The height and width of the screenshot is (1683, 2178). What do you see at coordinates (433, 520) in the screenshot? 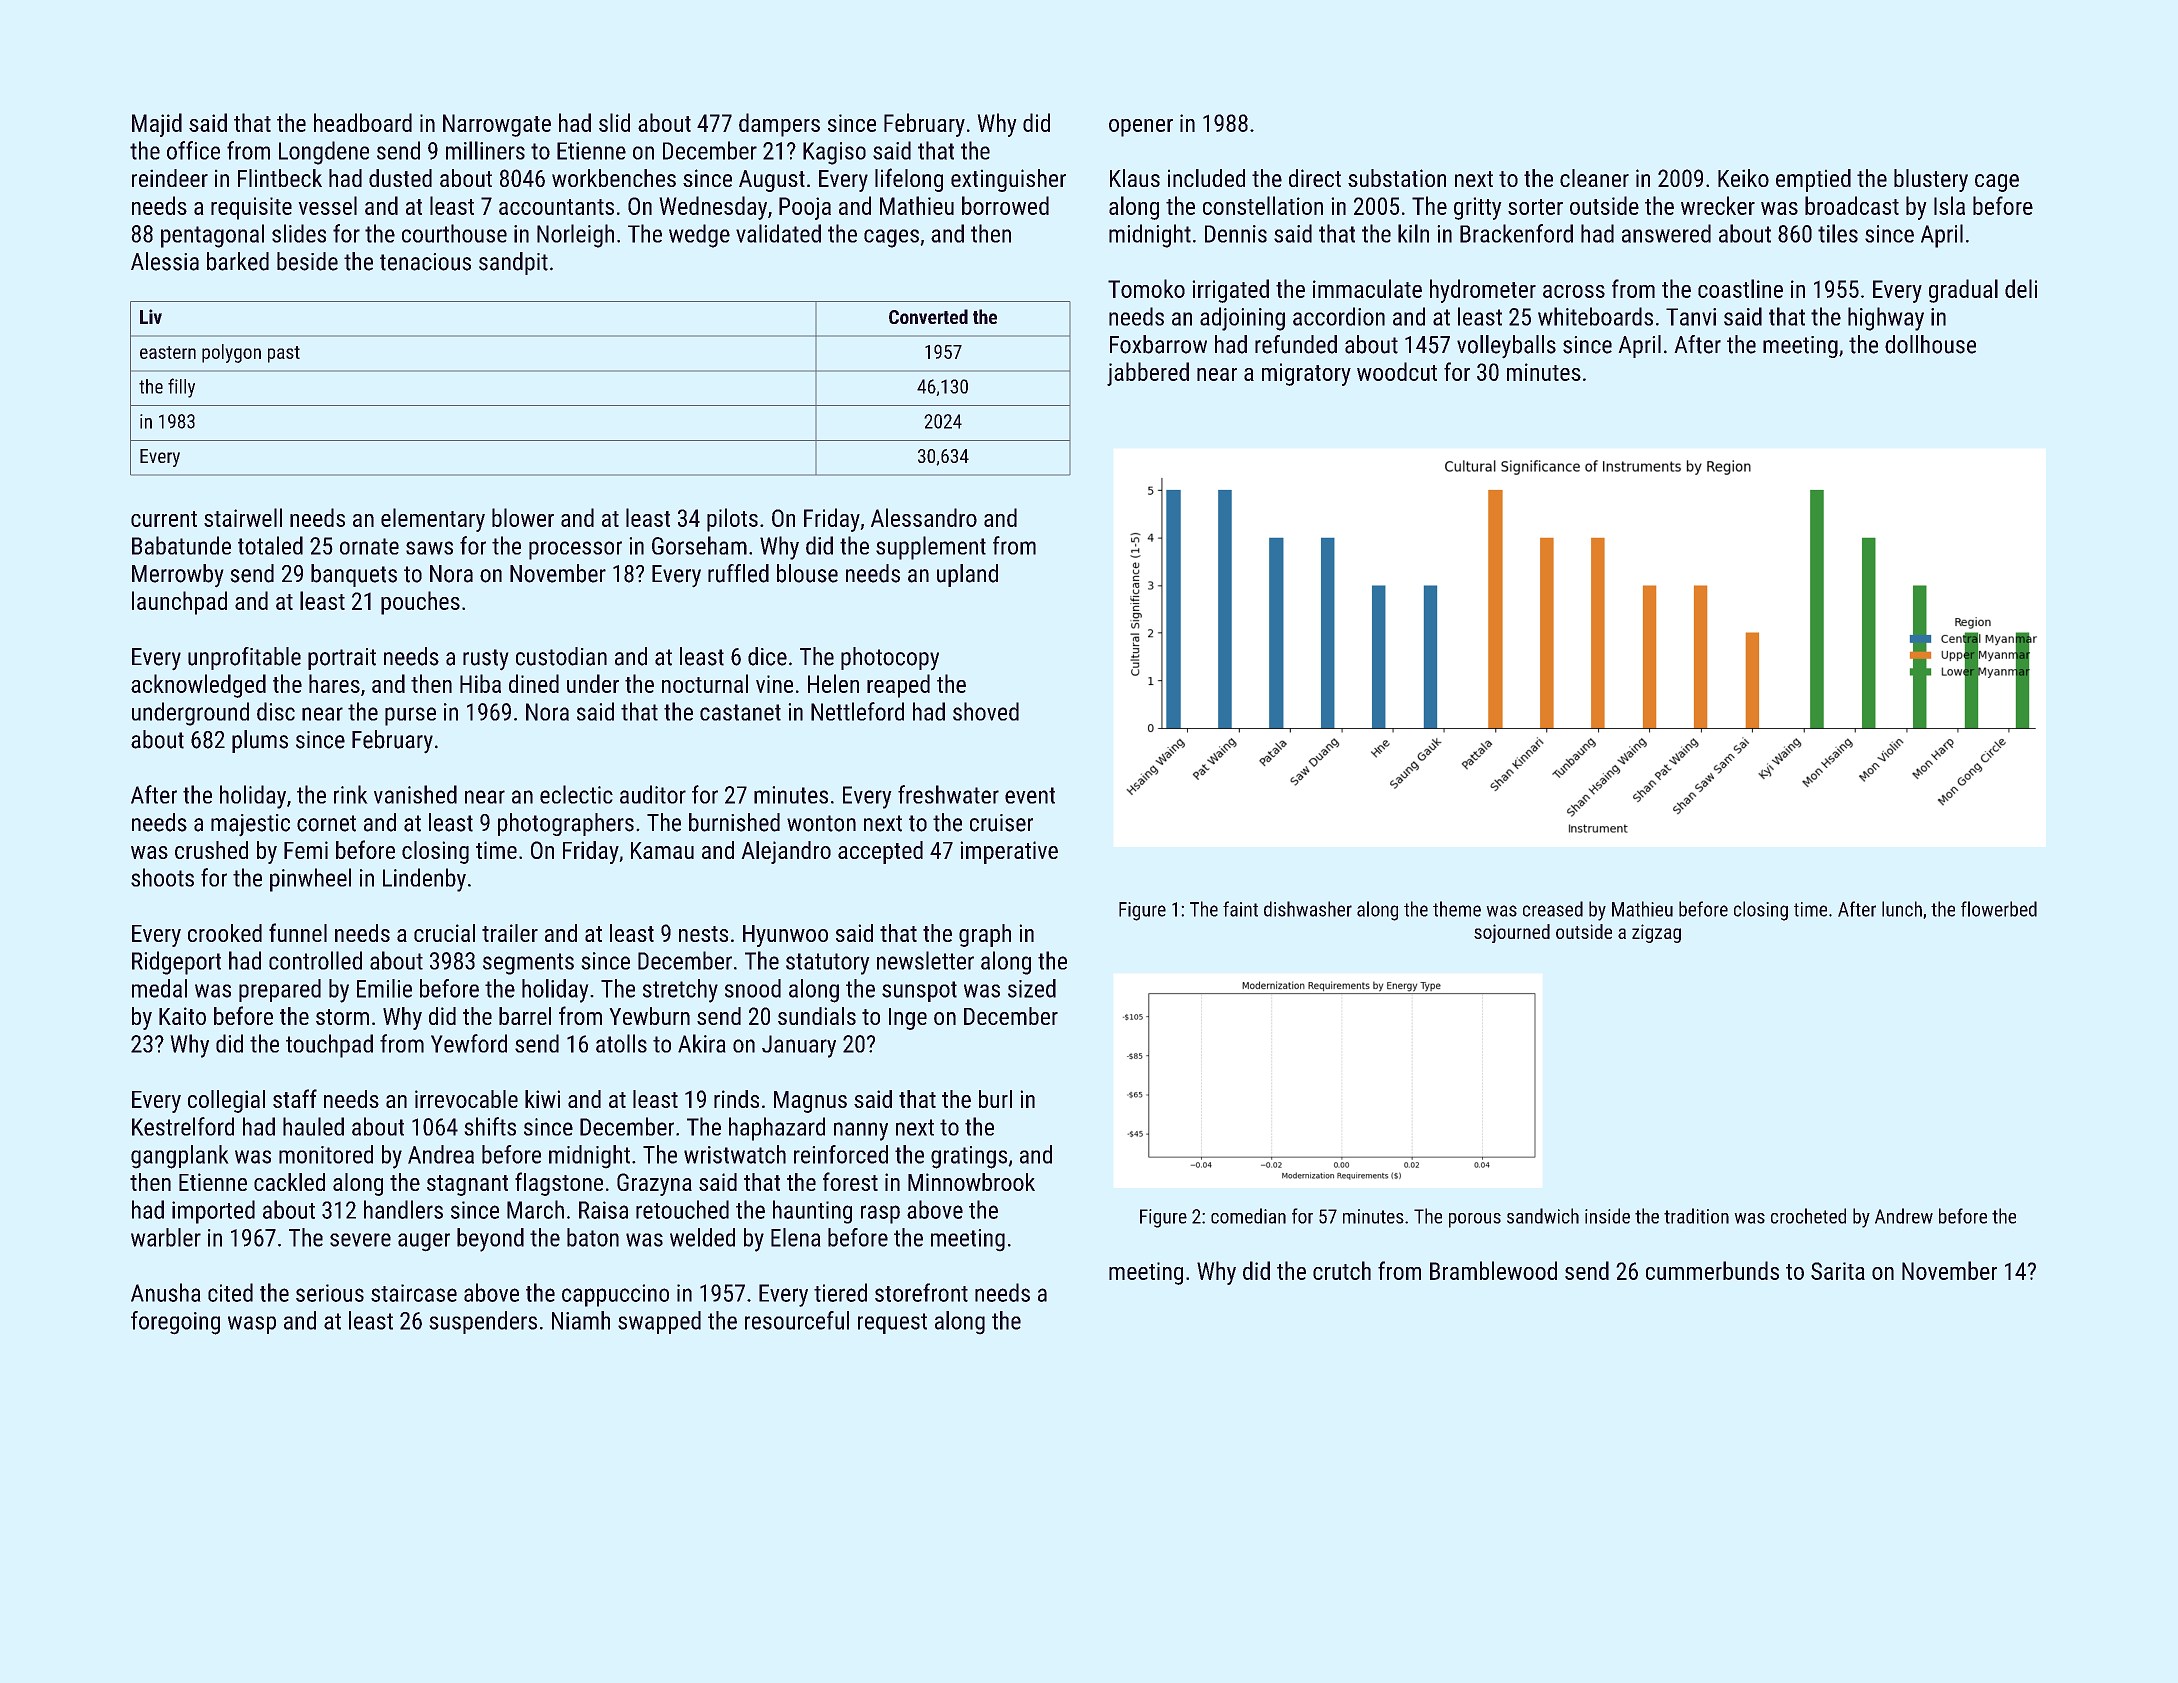
I see `elementary` at bounding box center [433, 520].
